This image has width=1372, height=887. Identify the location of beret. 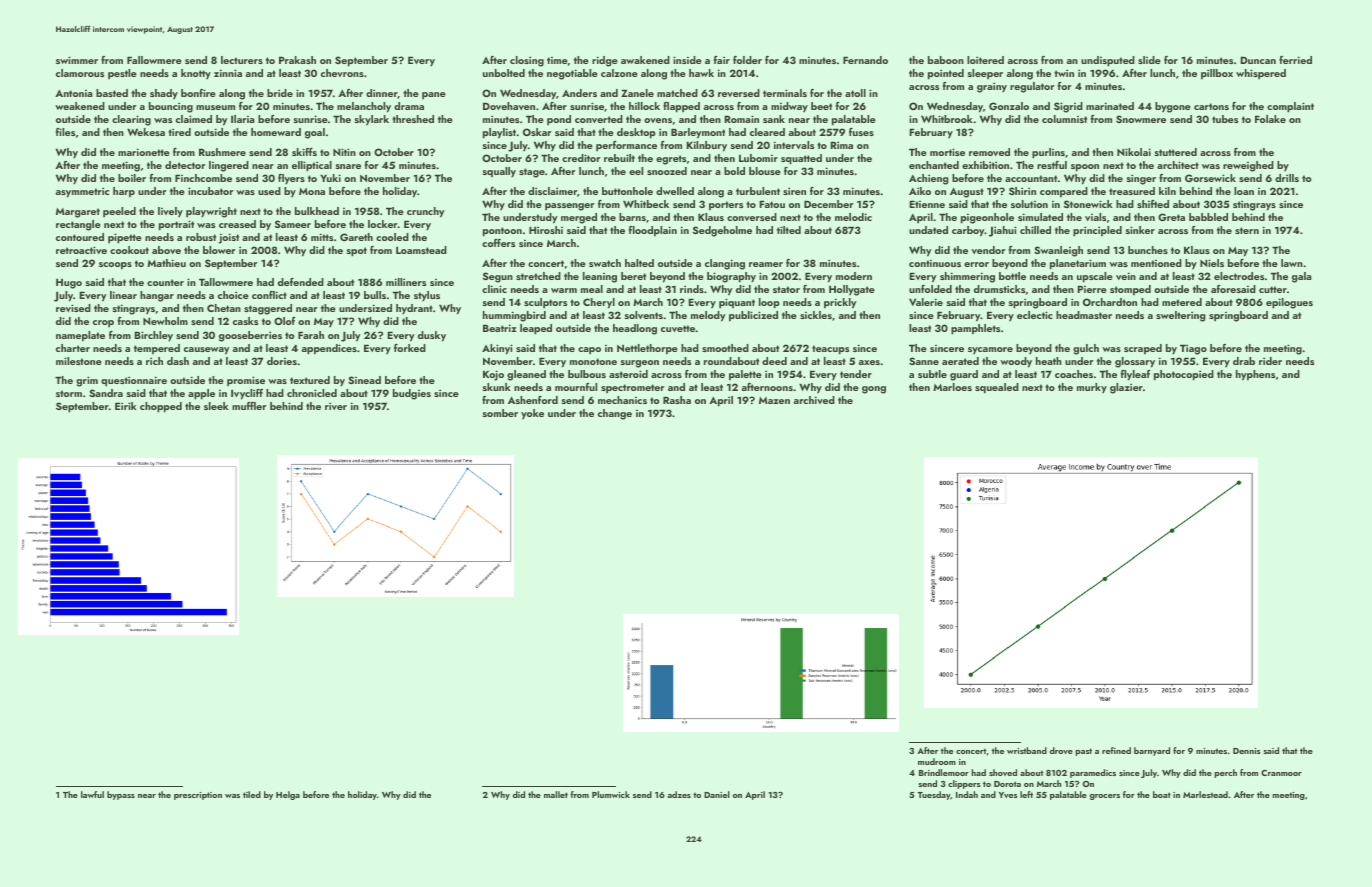
(633, 276).
